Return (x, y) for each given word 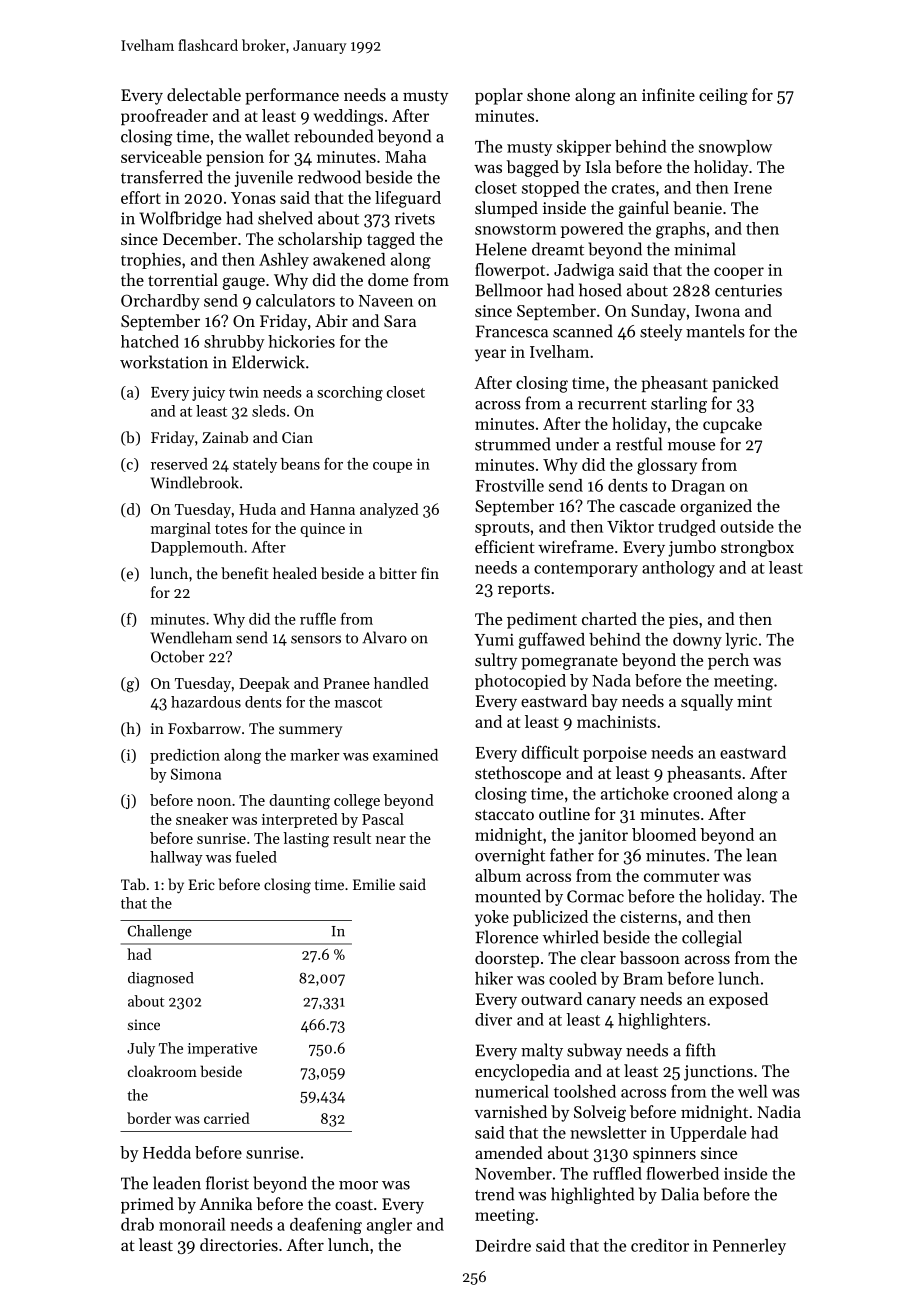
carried (227, 1118)
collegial (712, 938)
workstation (164, 362)
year (490, 355)
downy (697, 641)
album (498, 875)
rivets (415, 218)
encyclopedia (522, 1072)
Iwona (717, 311)
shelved (285, 218)
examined (405, 755)
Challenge (160, 932)
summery (310, 732)
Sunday (658, 312)
